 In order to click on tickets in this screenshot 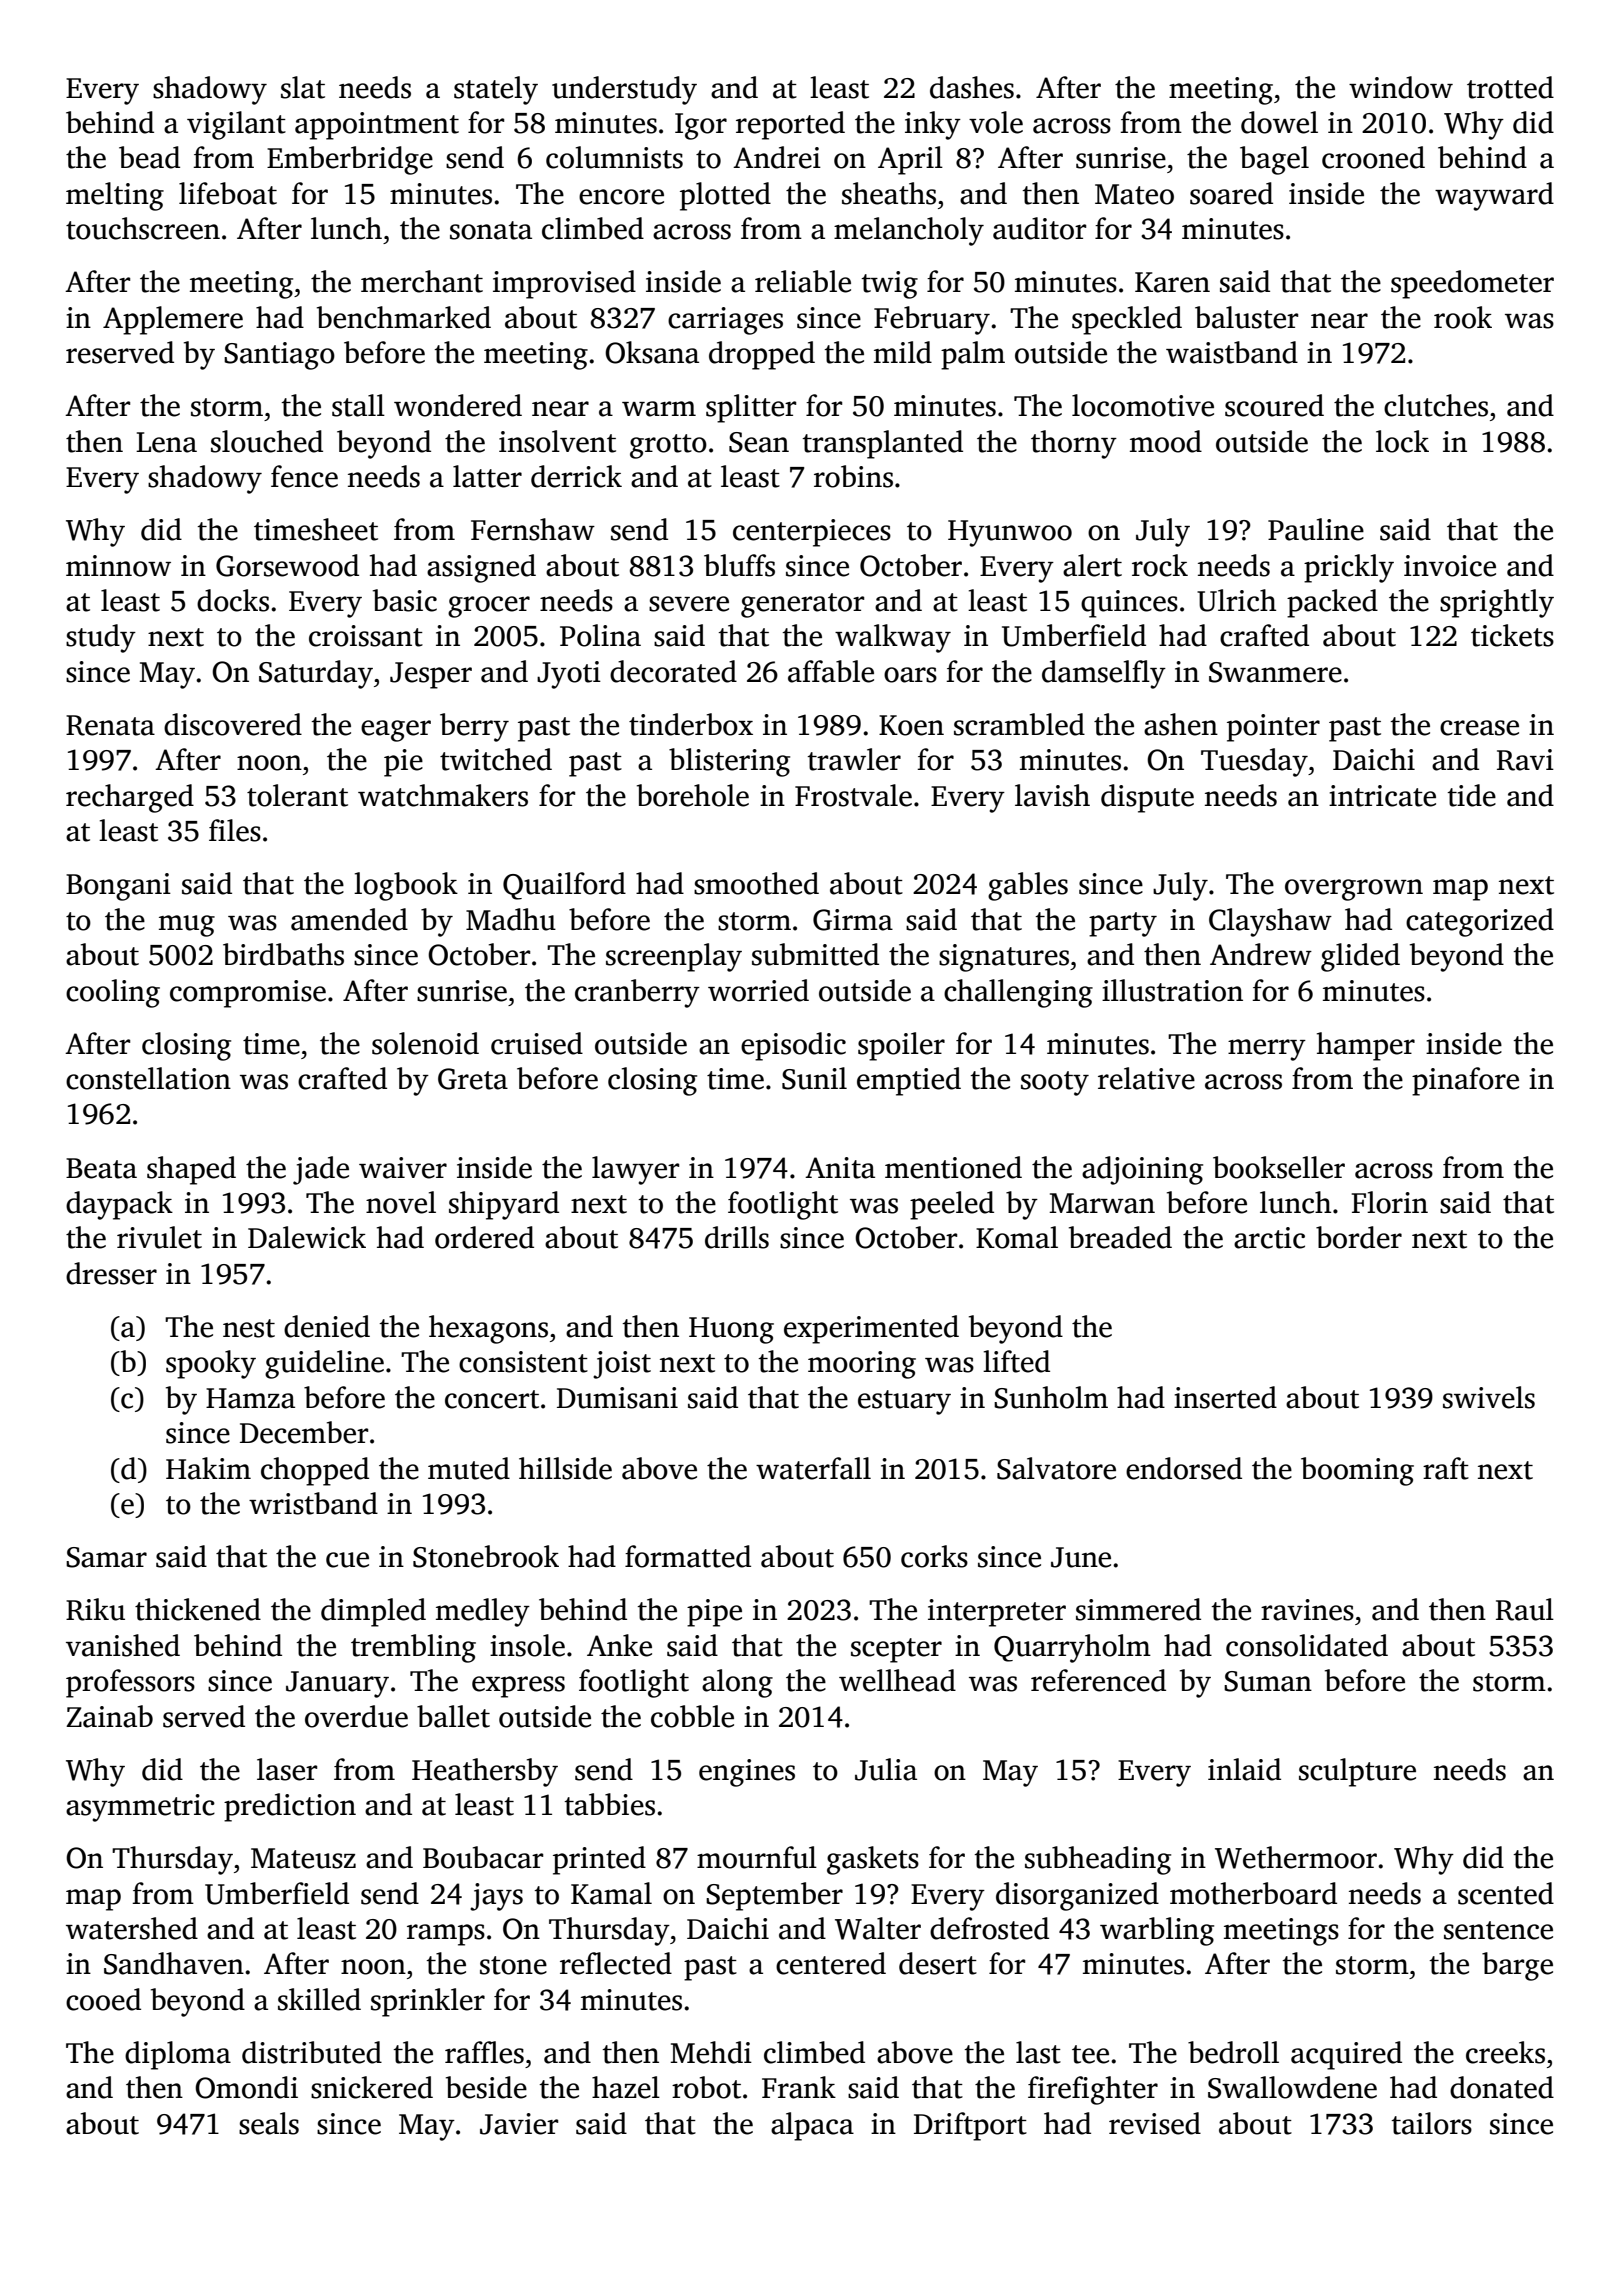, I will do `click(1512, 635)`.
